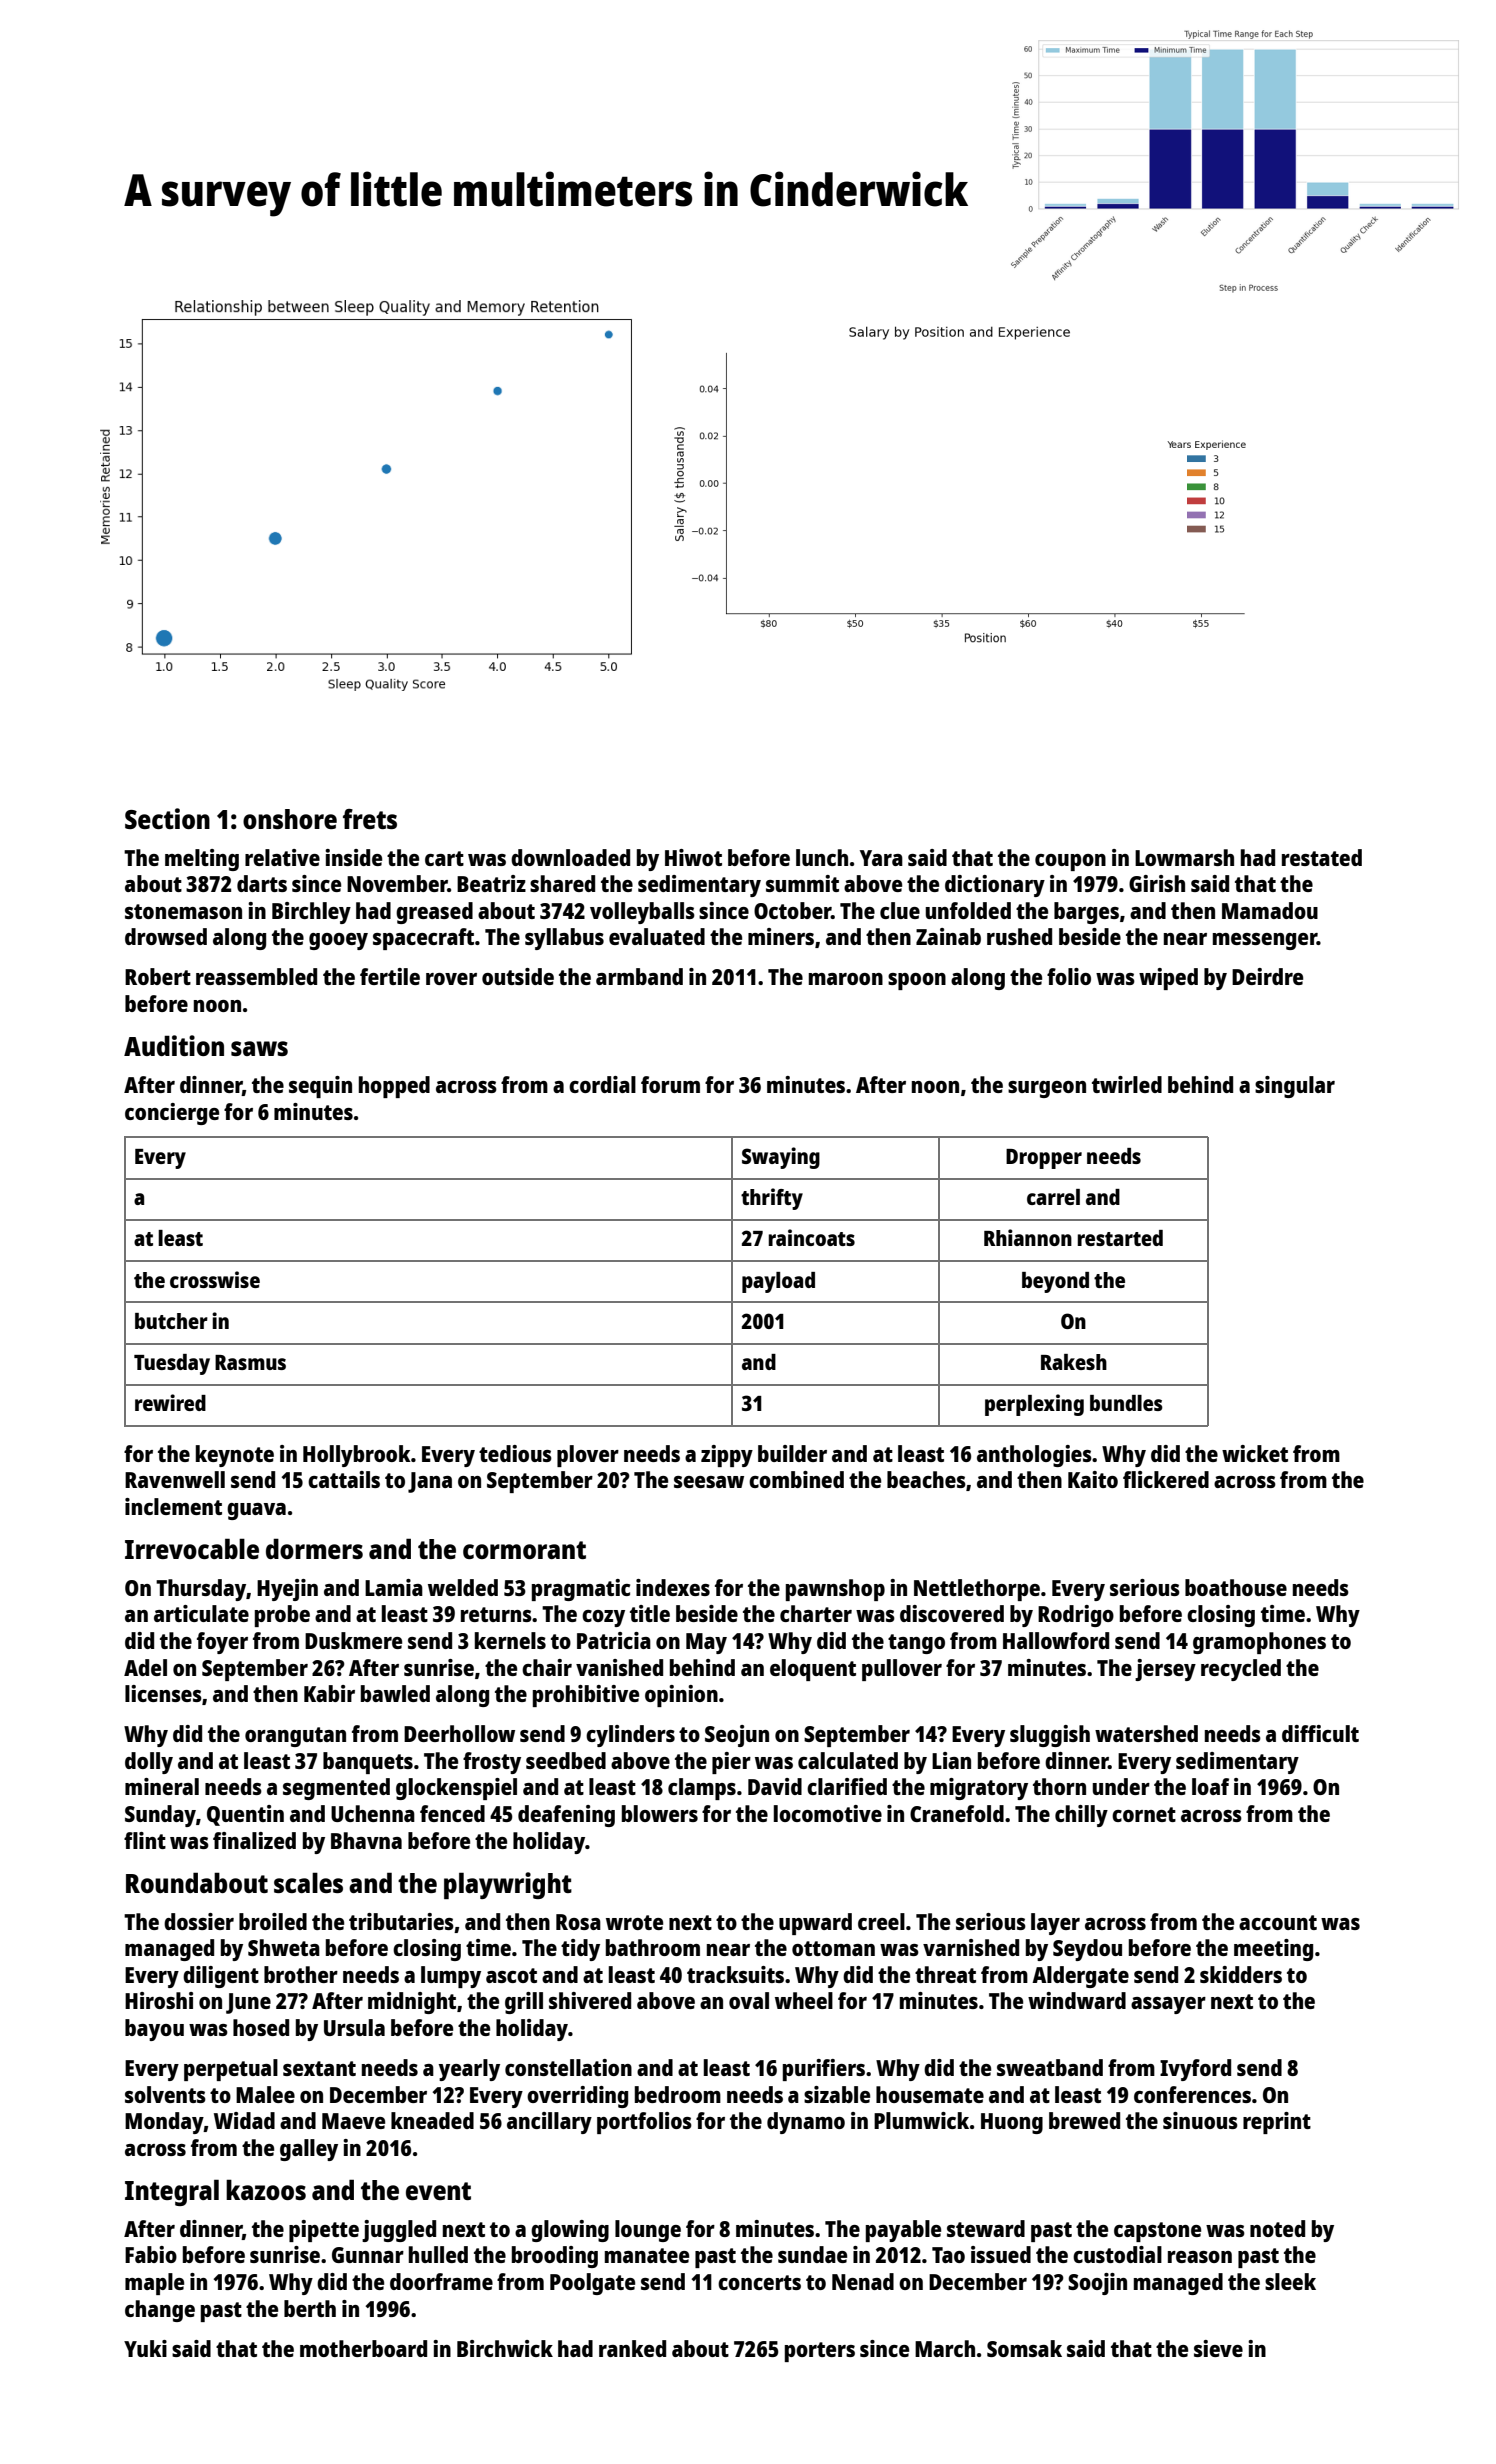 The width and height of the document is (1496, 2464). Describe the element at coordinates (653, 1947) in the document. I see `bathroom` at that location.
